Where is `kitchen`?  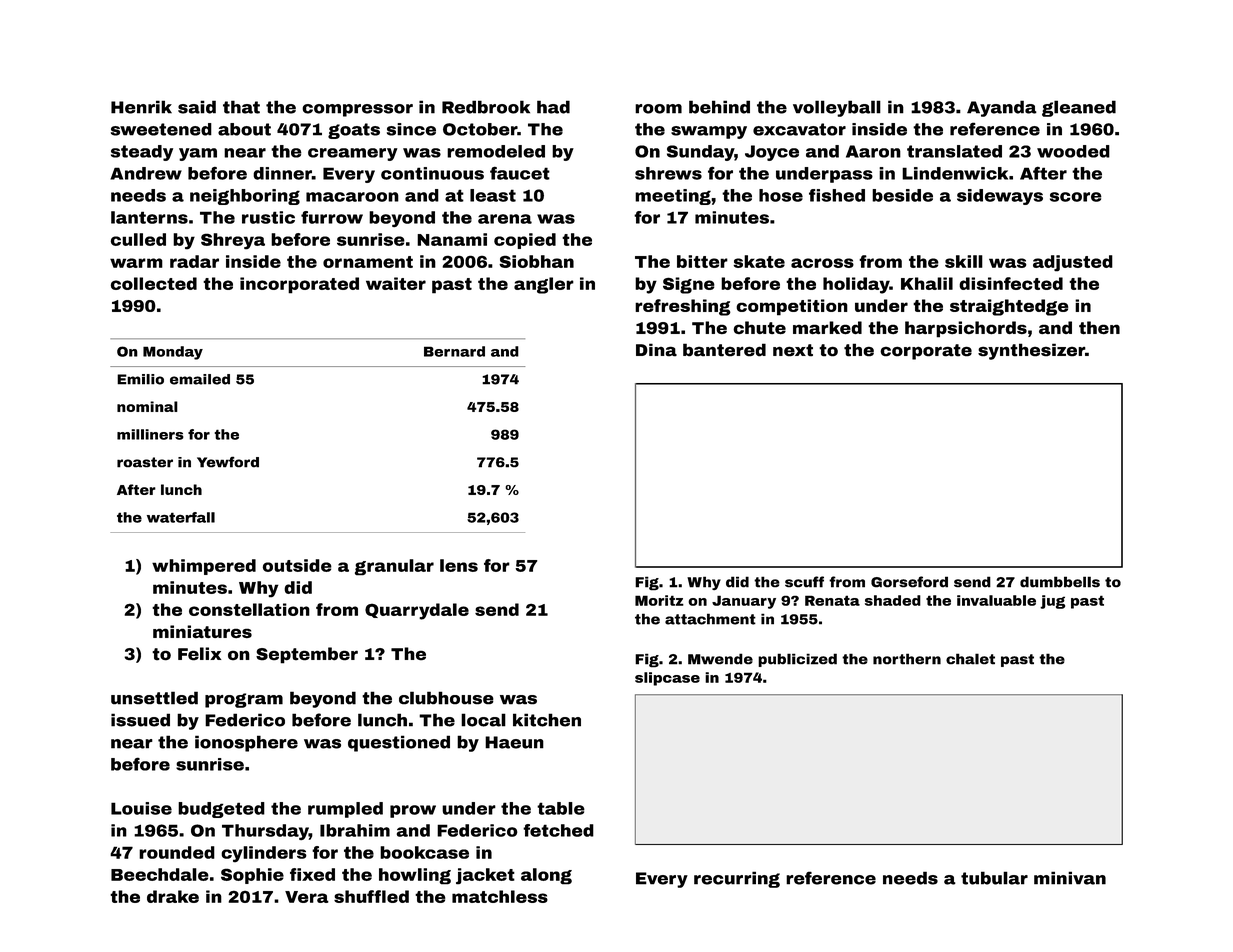
kitchen is located at coordinates (547, 720).
